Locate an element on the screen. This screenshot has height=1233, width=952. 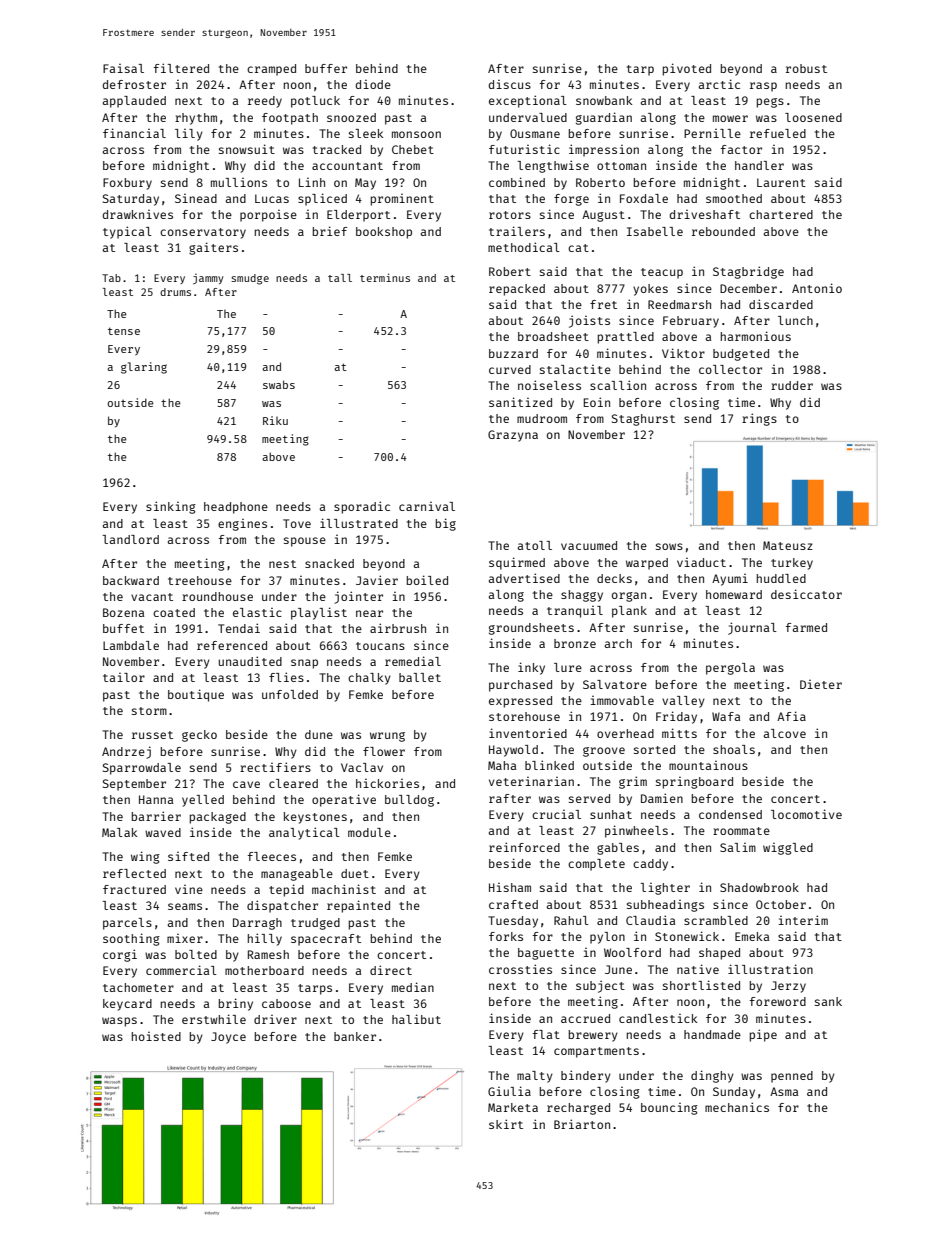
unaudited is located at coordinates (250, 661).
